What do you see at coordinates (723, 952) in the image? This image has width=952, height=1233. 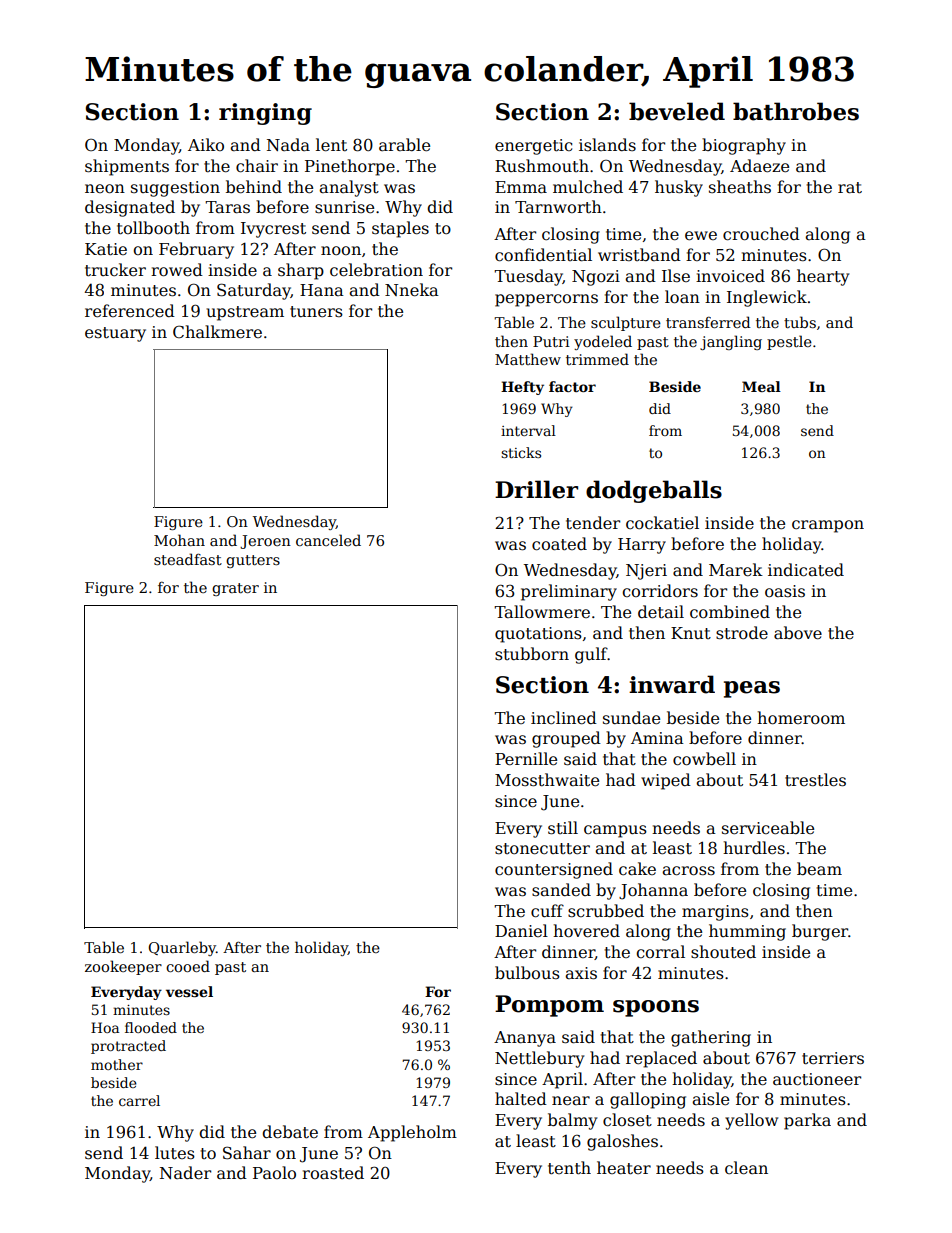 I see `shouted` at bounding box center [723, 952].
